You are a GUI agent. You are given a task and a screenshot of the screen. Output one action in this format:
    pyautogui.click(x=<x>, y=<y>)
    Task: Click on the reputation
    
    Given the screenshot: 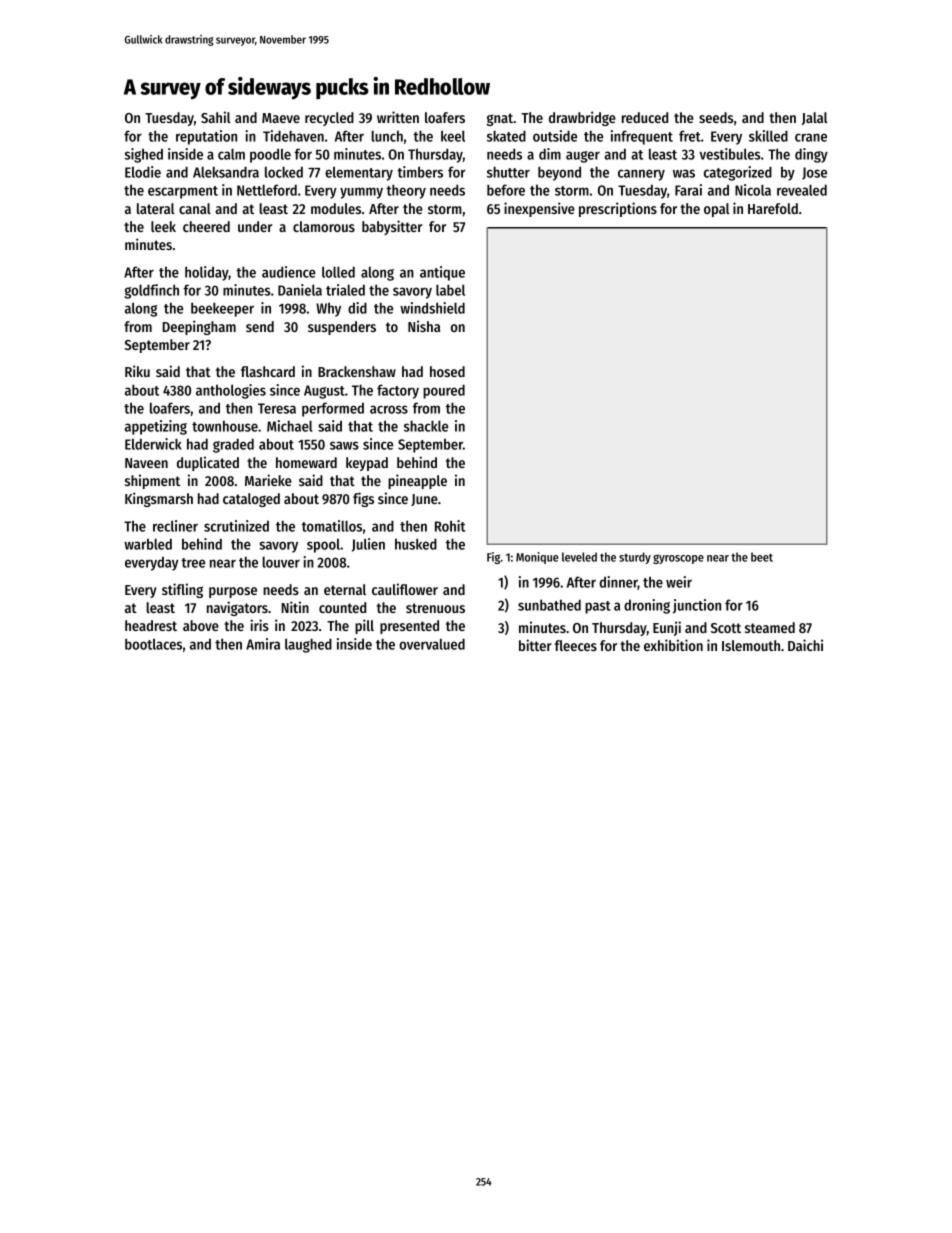 What is the action you would take?
    pyautogui.click(x=206, y=137)
